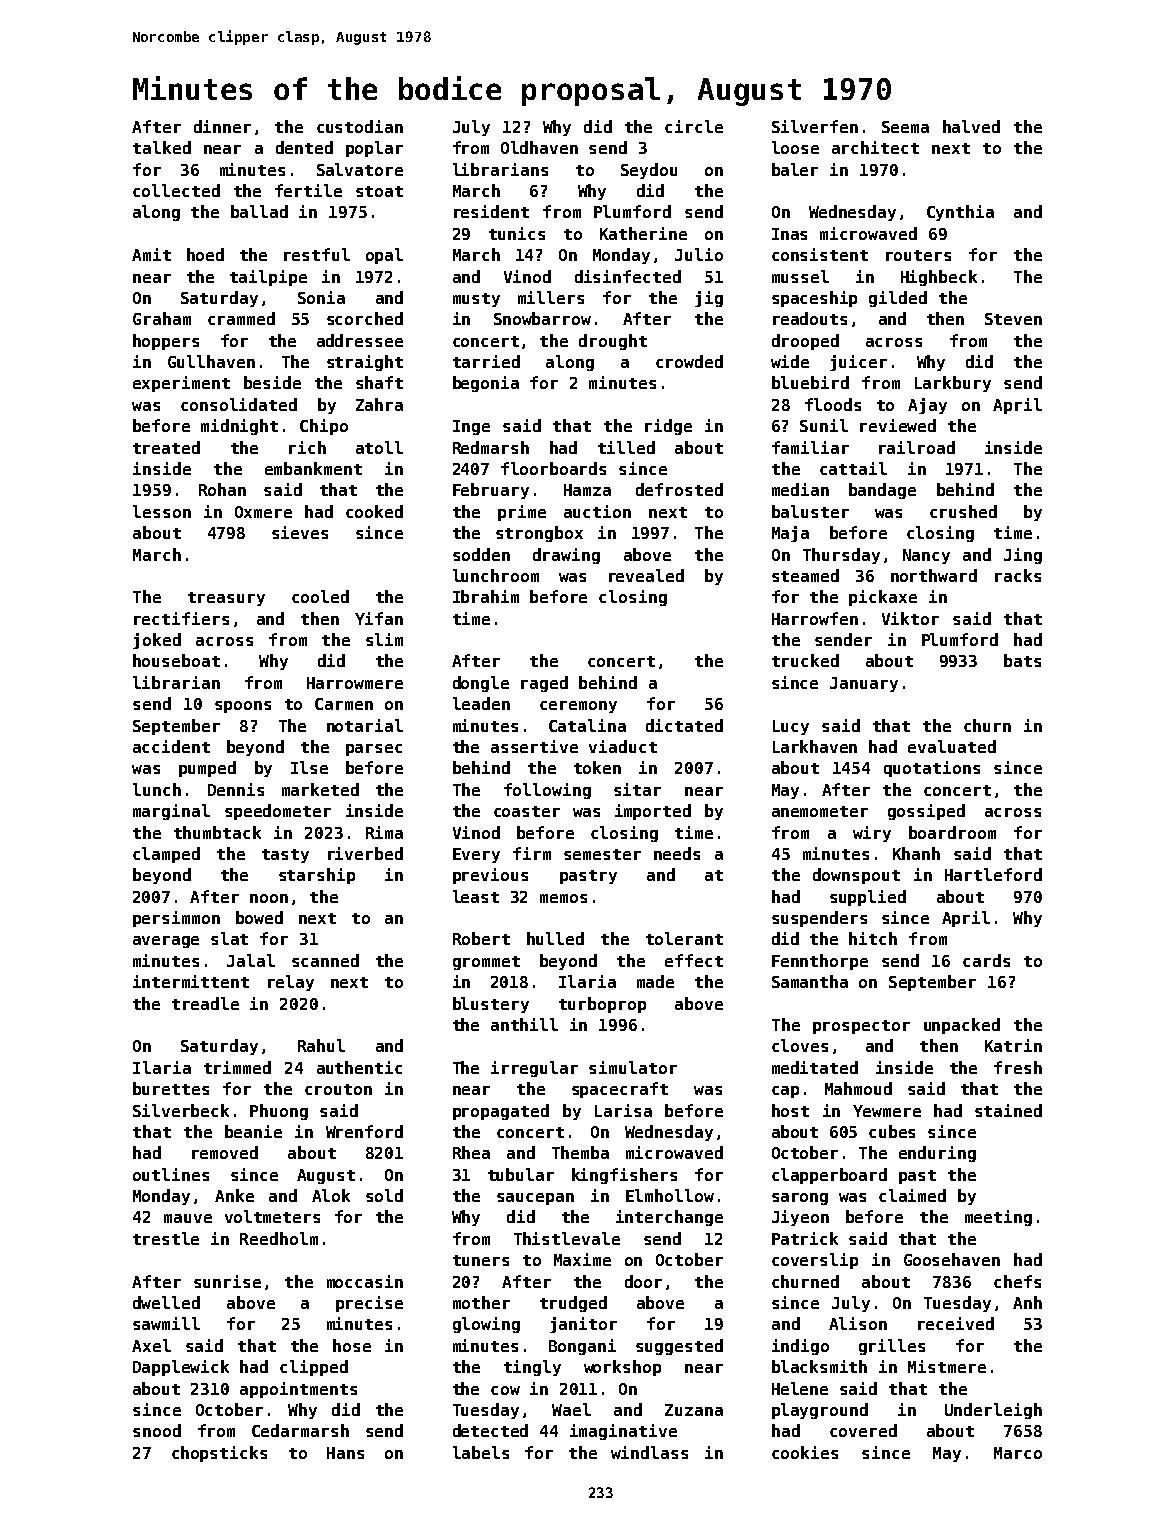 The height and width of the document is (1521, 1175). Describe the element at coordinates (1018, 1067) in the document. I see `fresh` at that location.
